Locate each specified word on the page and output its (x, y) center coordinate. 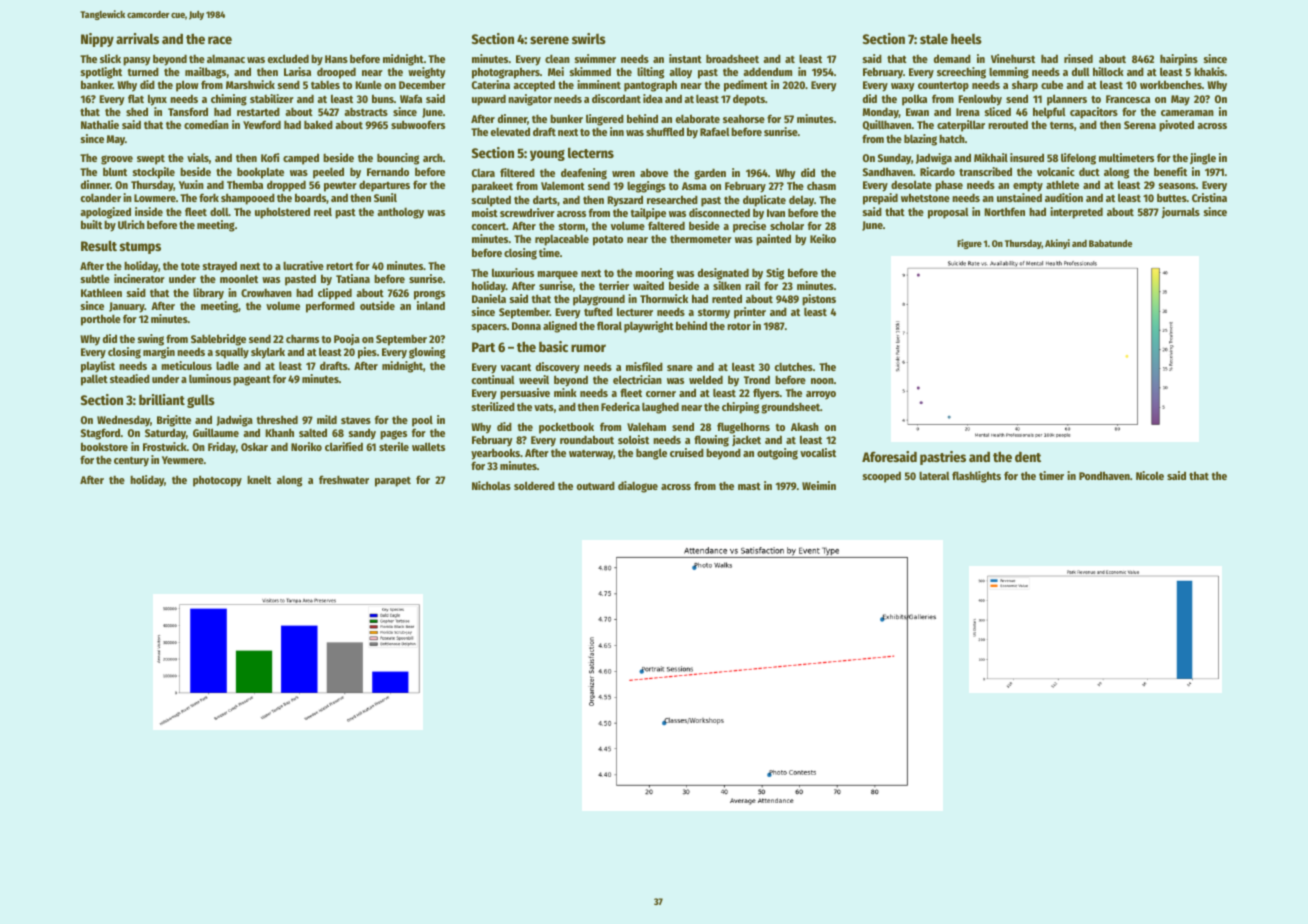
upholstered (282, 213)
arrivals (137, 38)
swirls (589, 38)
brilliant (162, 399)
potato (608, 240)
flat (136, 98)
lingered (605, 120)
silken (727, 285)
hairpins (1179, 60)
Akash (805, 426)
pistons (819, 300)
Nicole (1150, 475)
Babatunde (1110, 243)
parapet (393, 482)
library (208, 294)
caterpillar (961, 126)
